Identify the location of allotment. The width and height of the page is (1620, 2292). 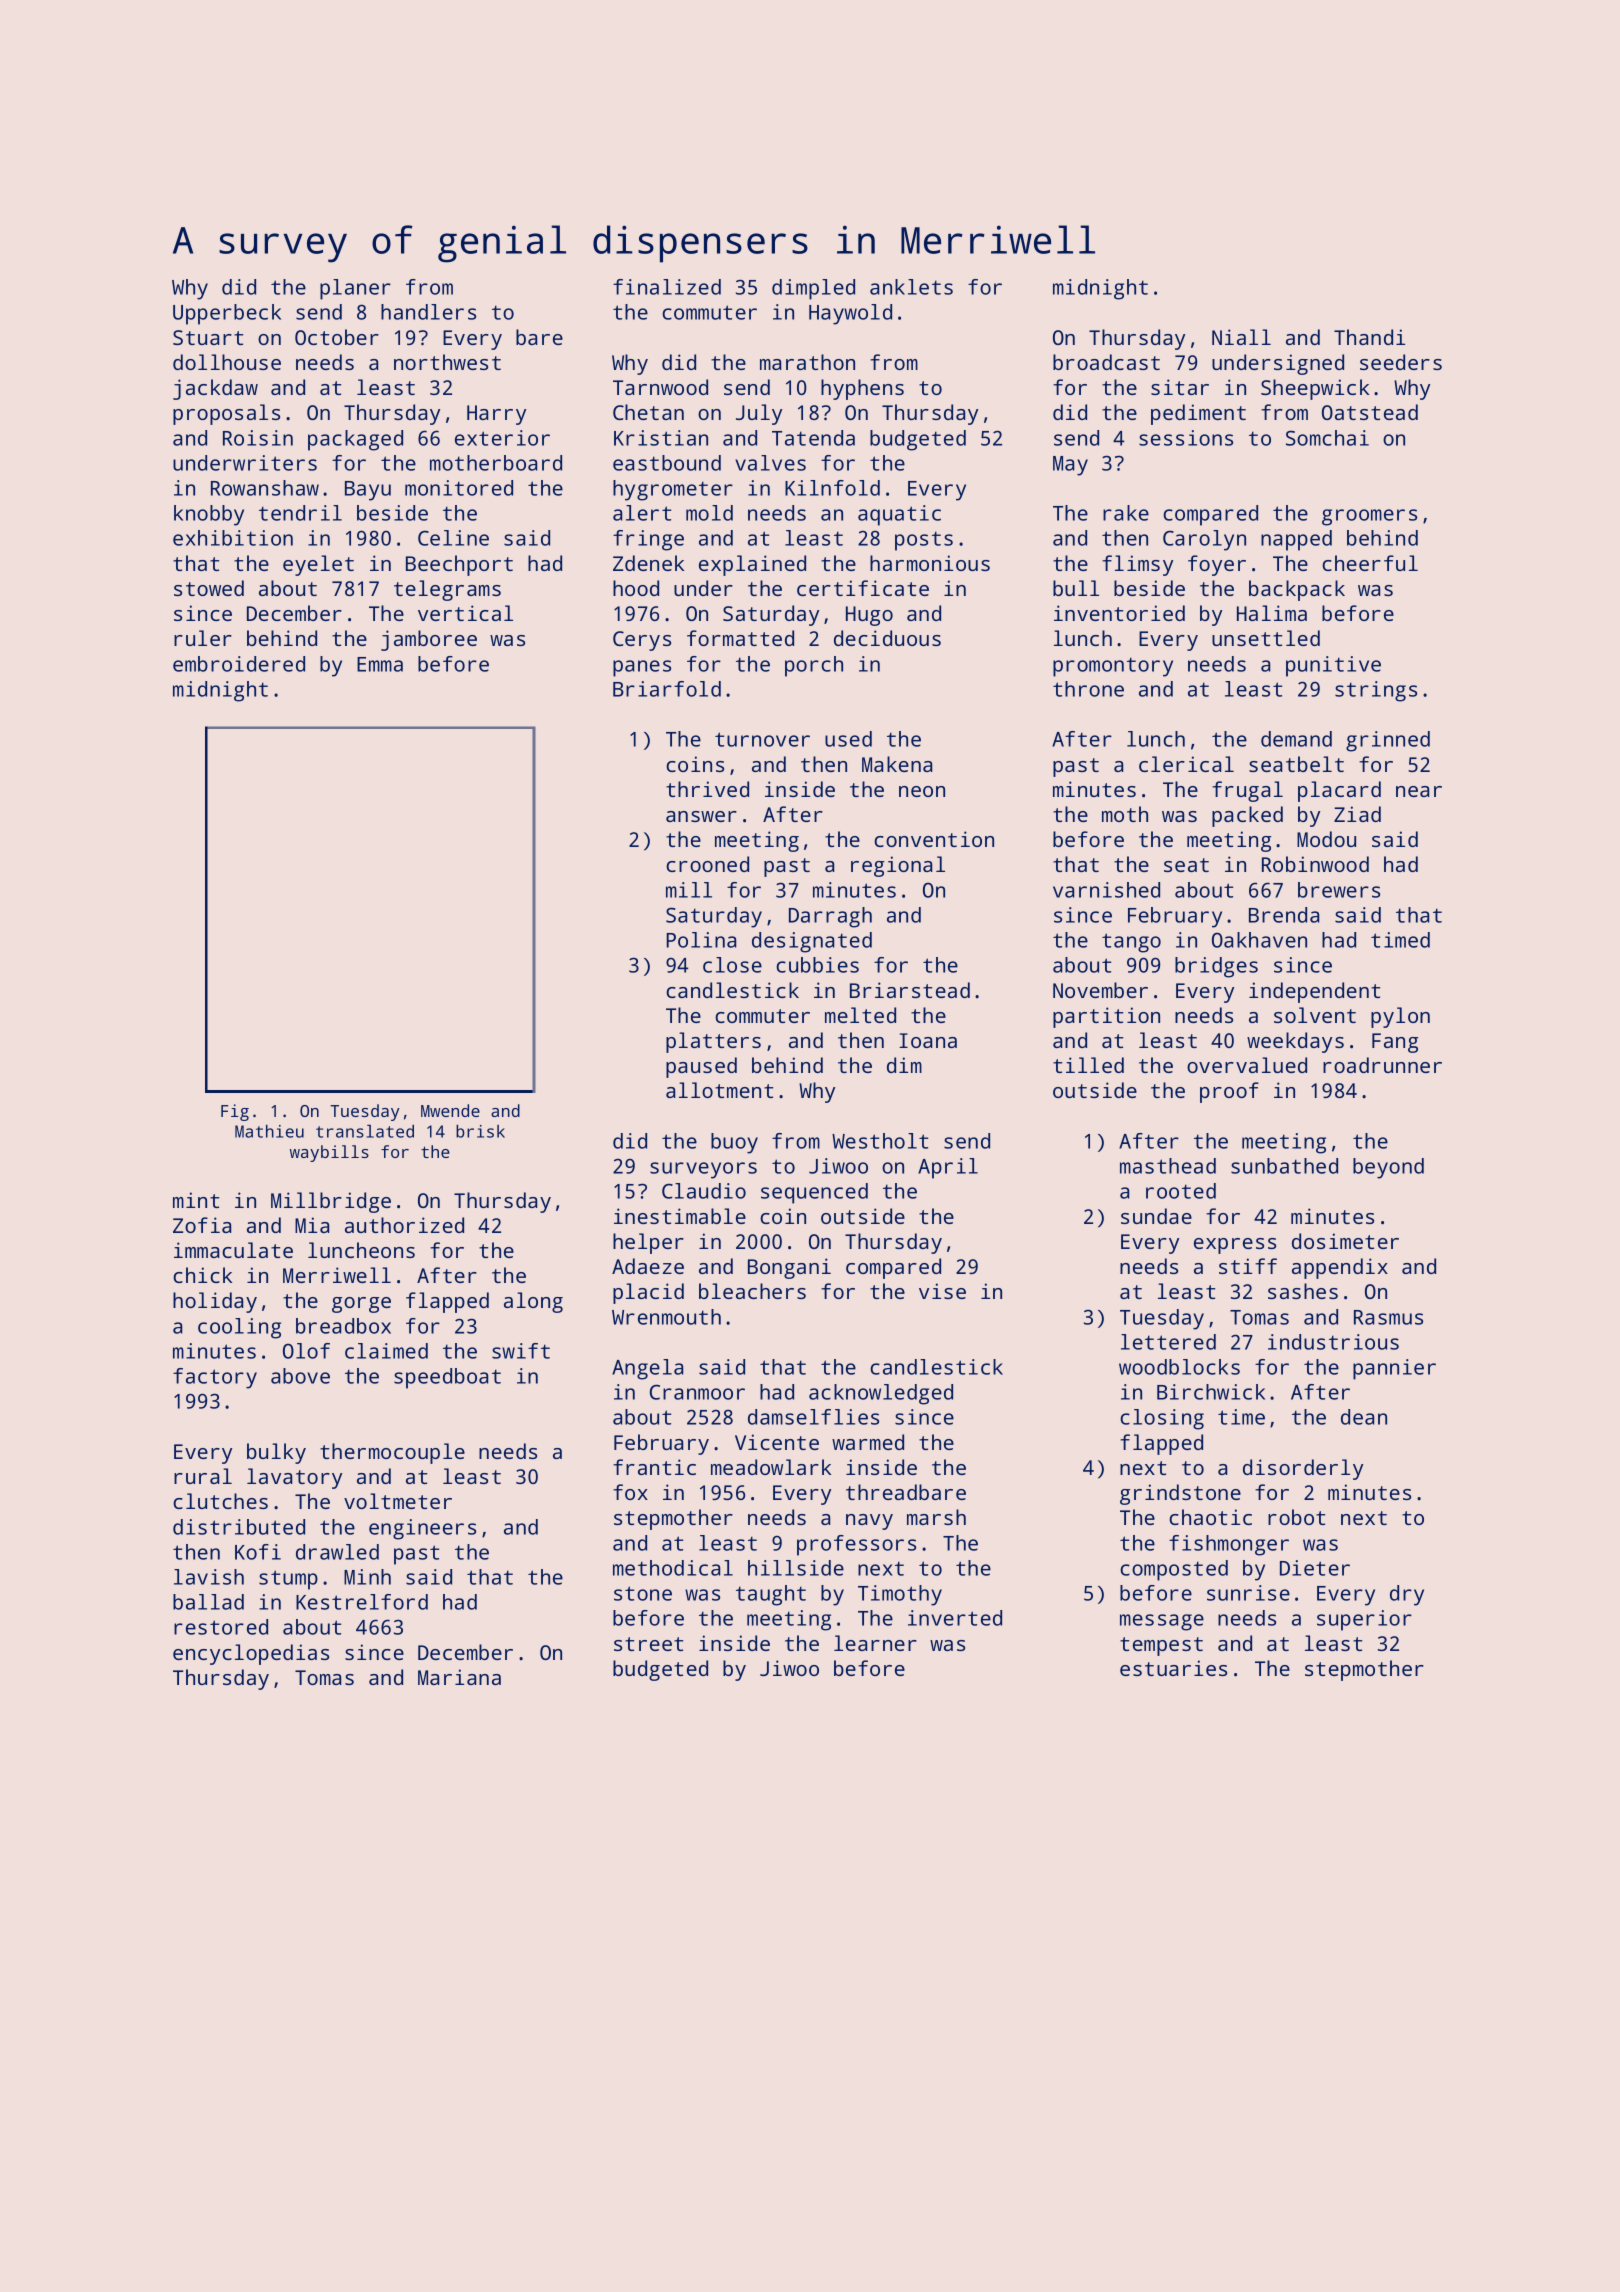
(719, 1090).
